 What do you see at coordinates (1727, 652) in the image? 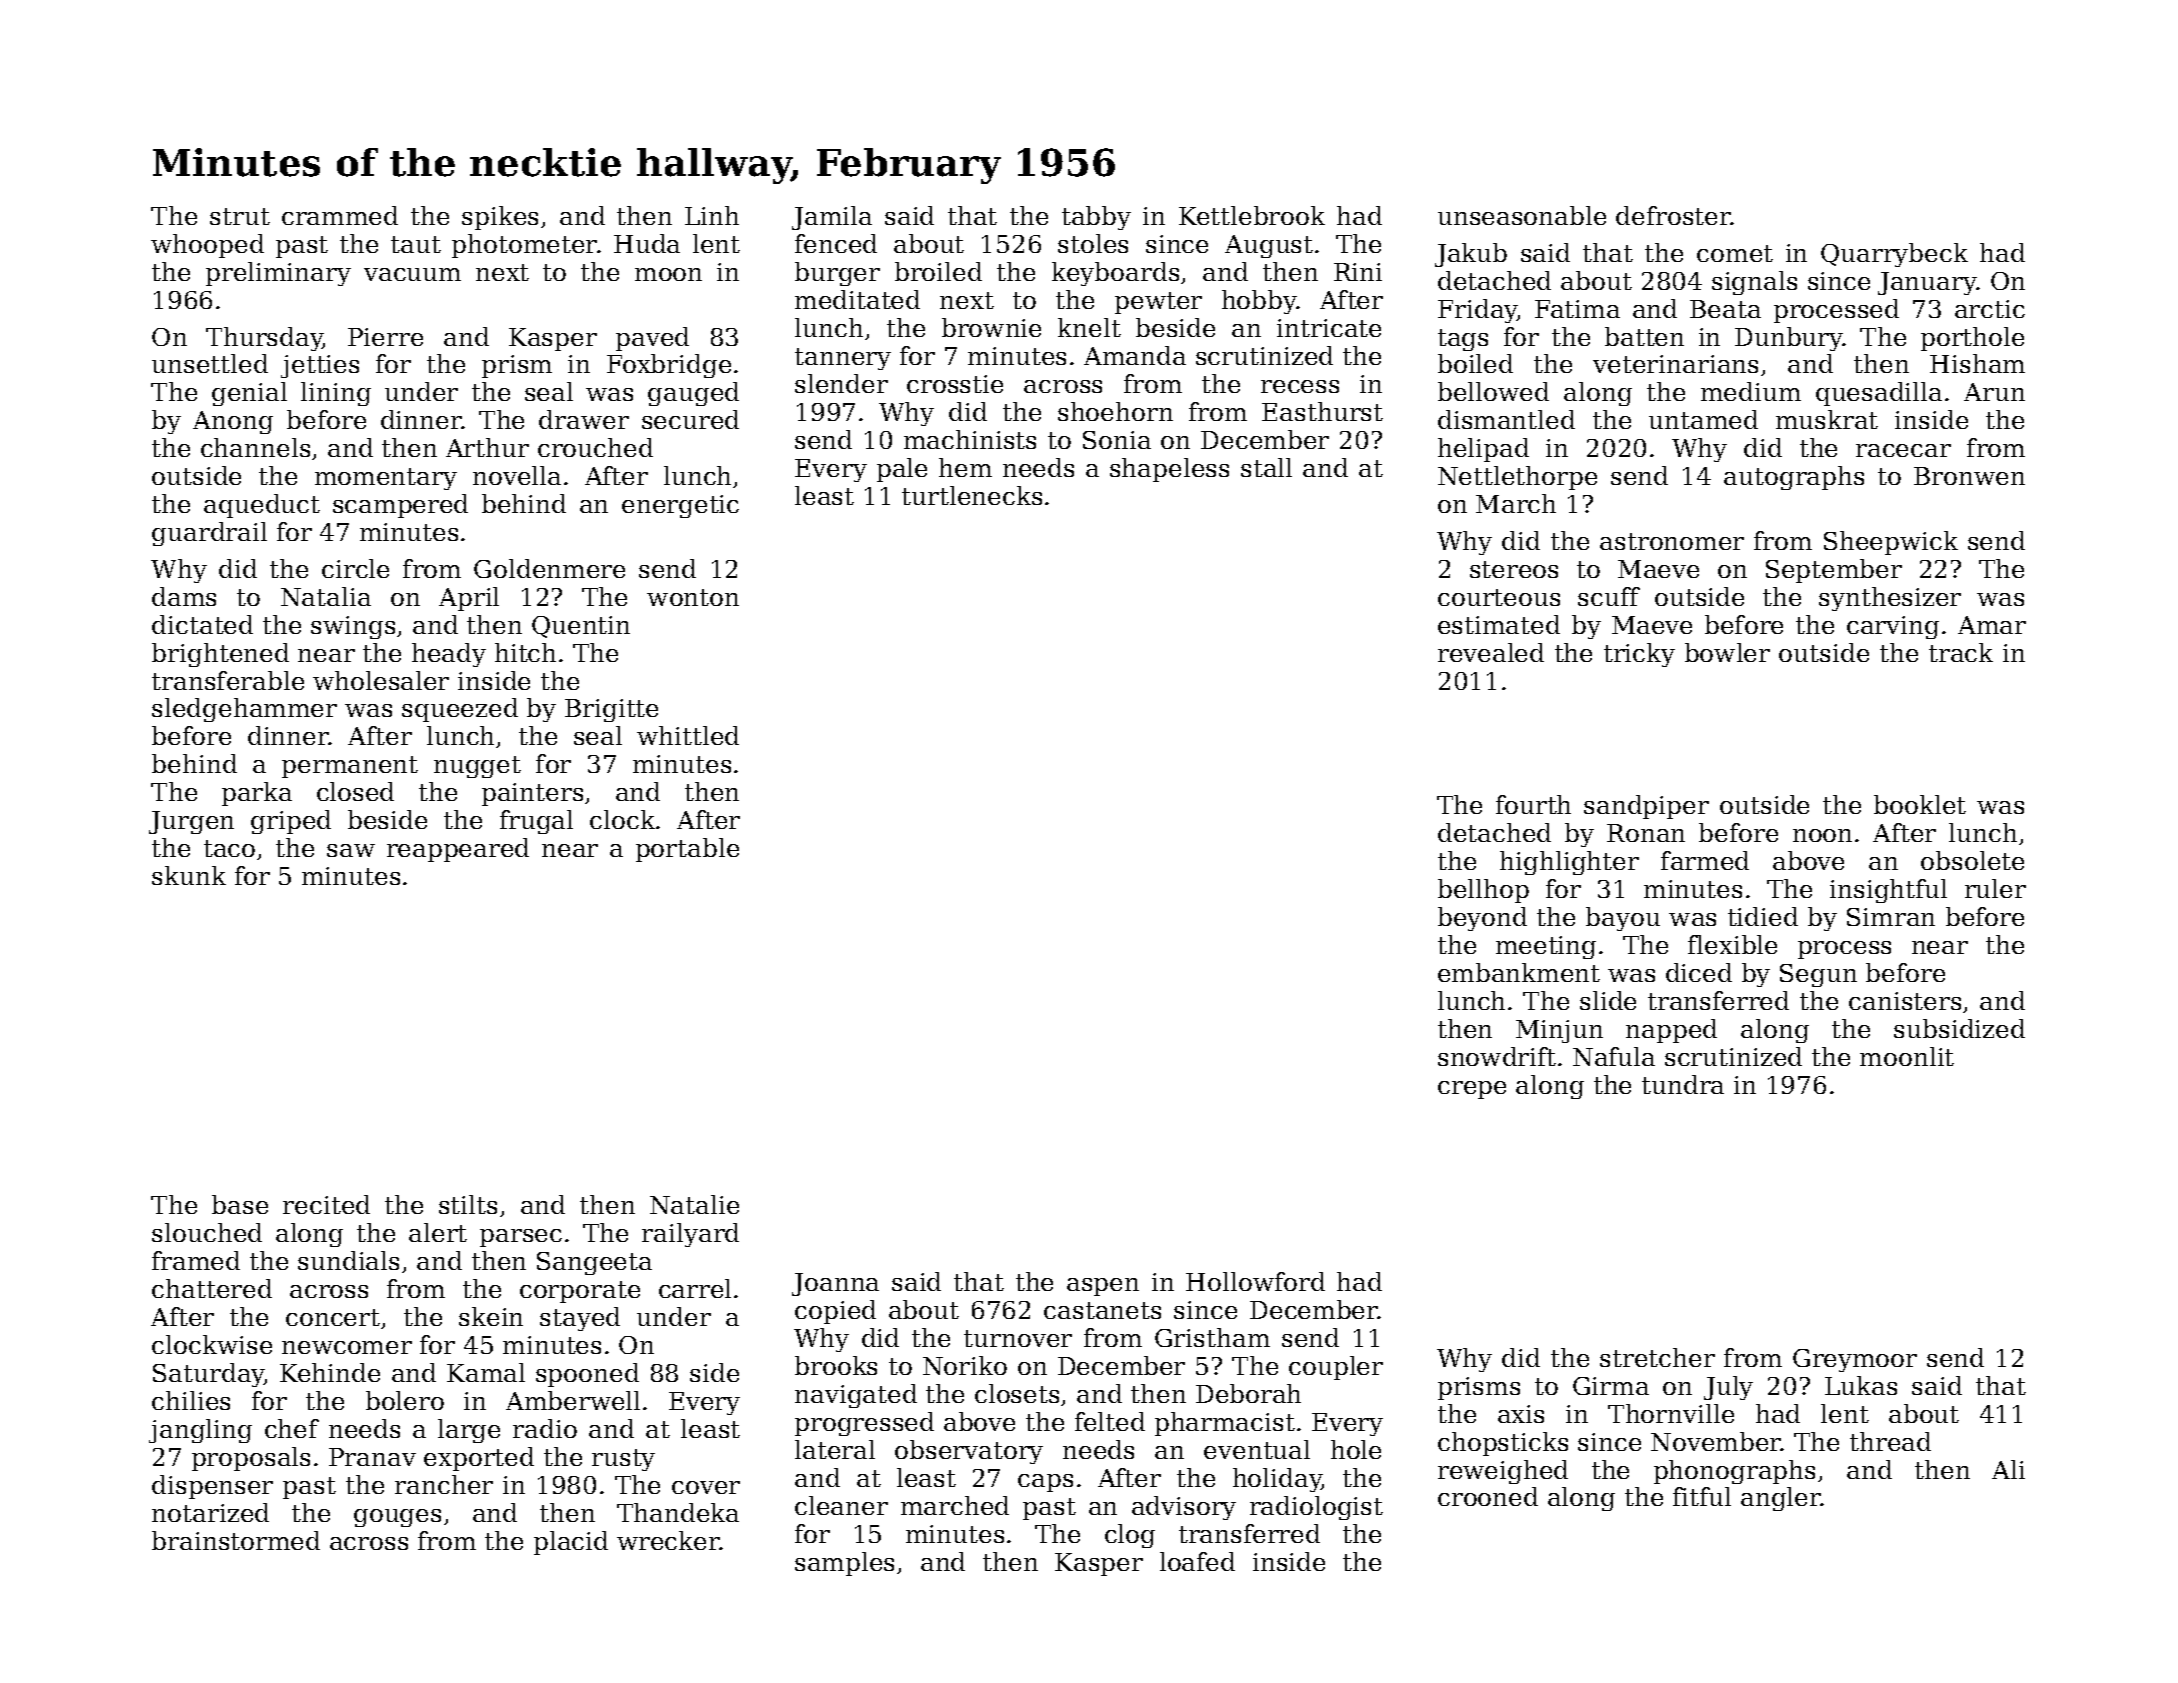
I see `bowler` at bounding box center [1727, 652].
